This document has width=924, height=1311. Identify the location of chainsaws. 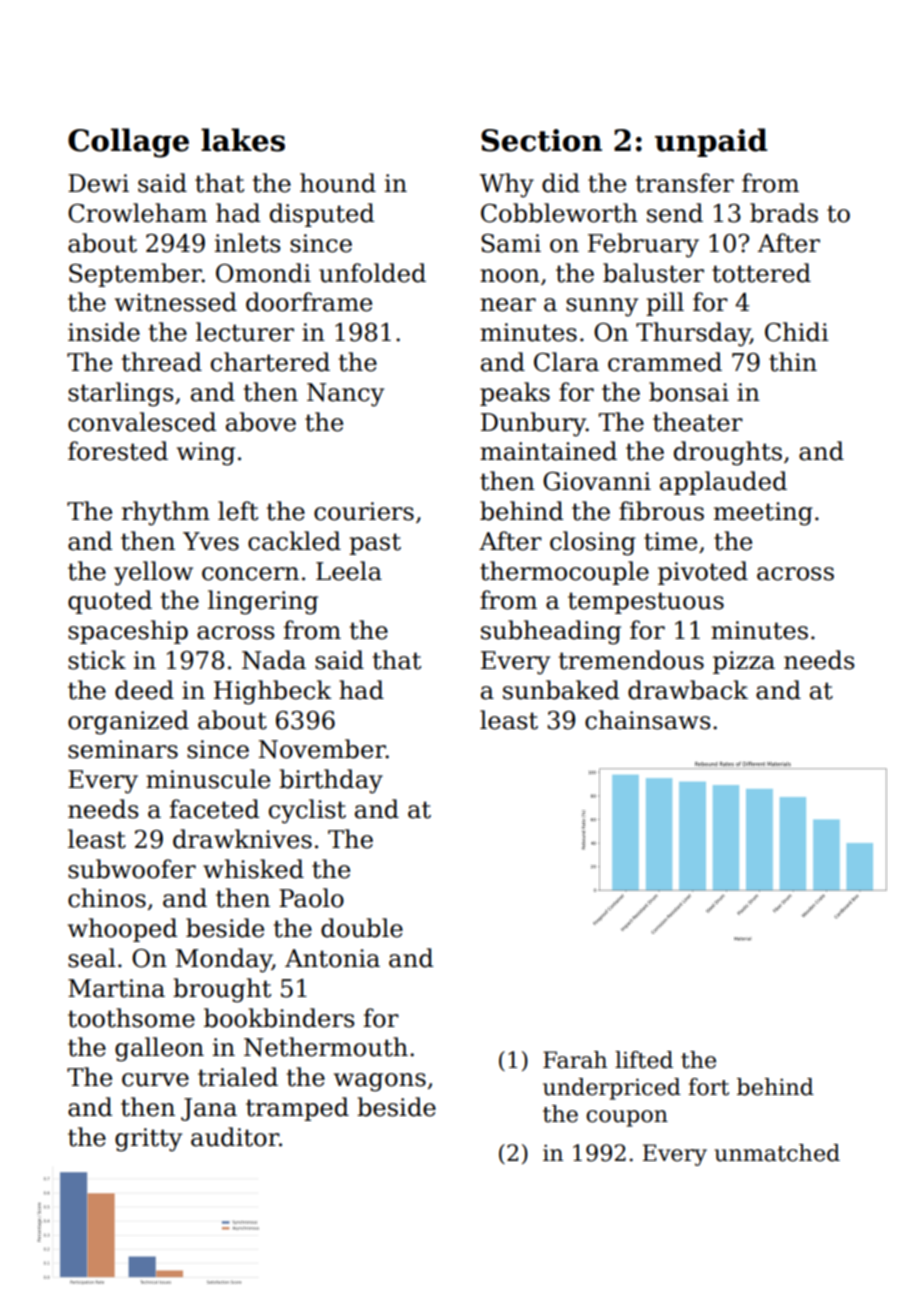
(648, 720).
